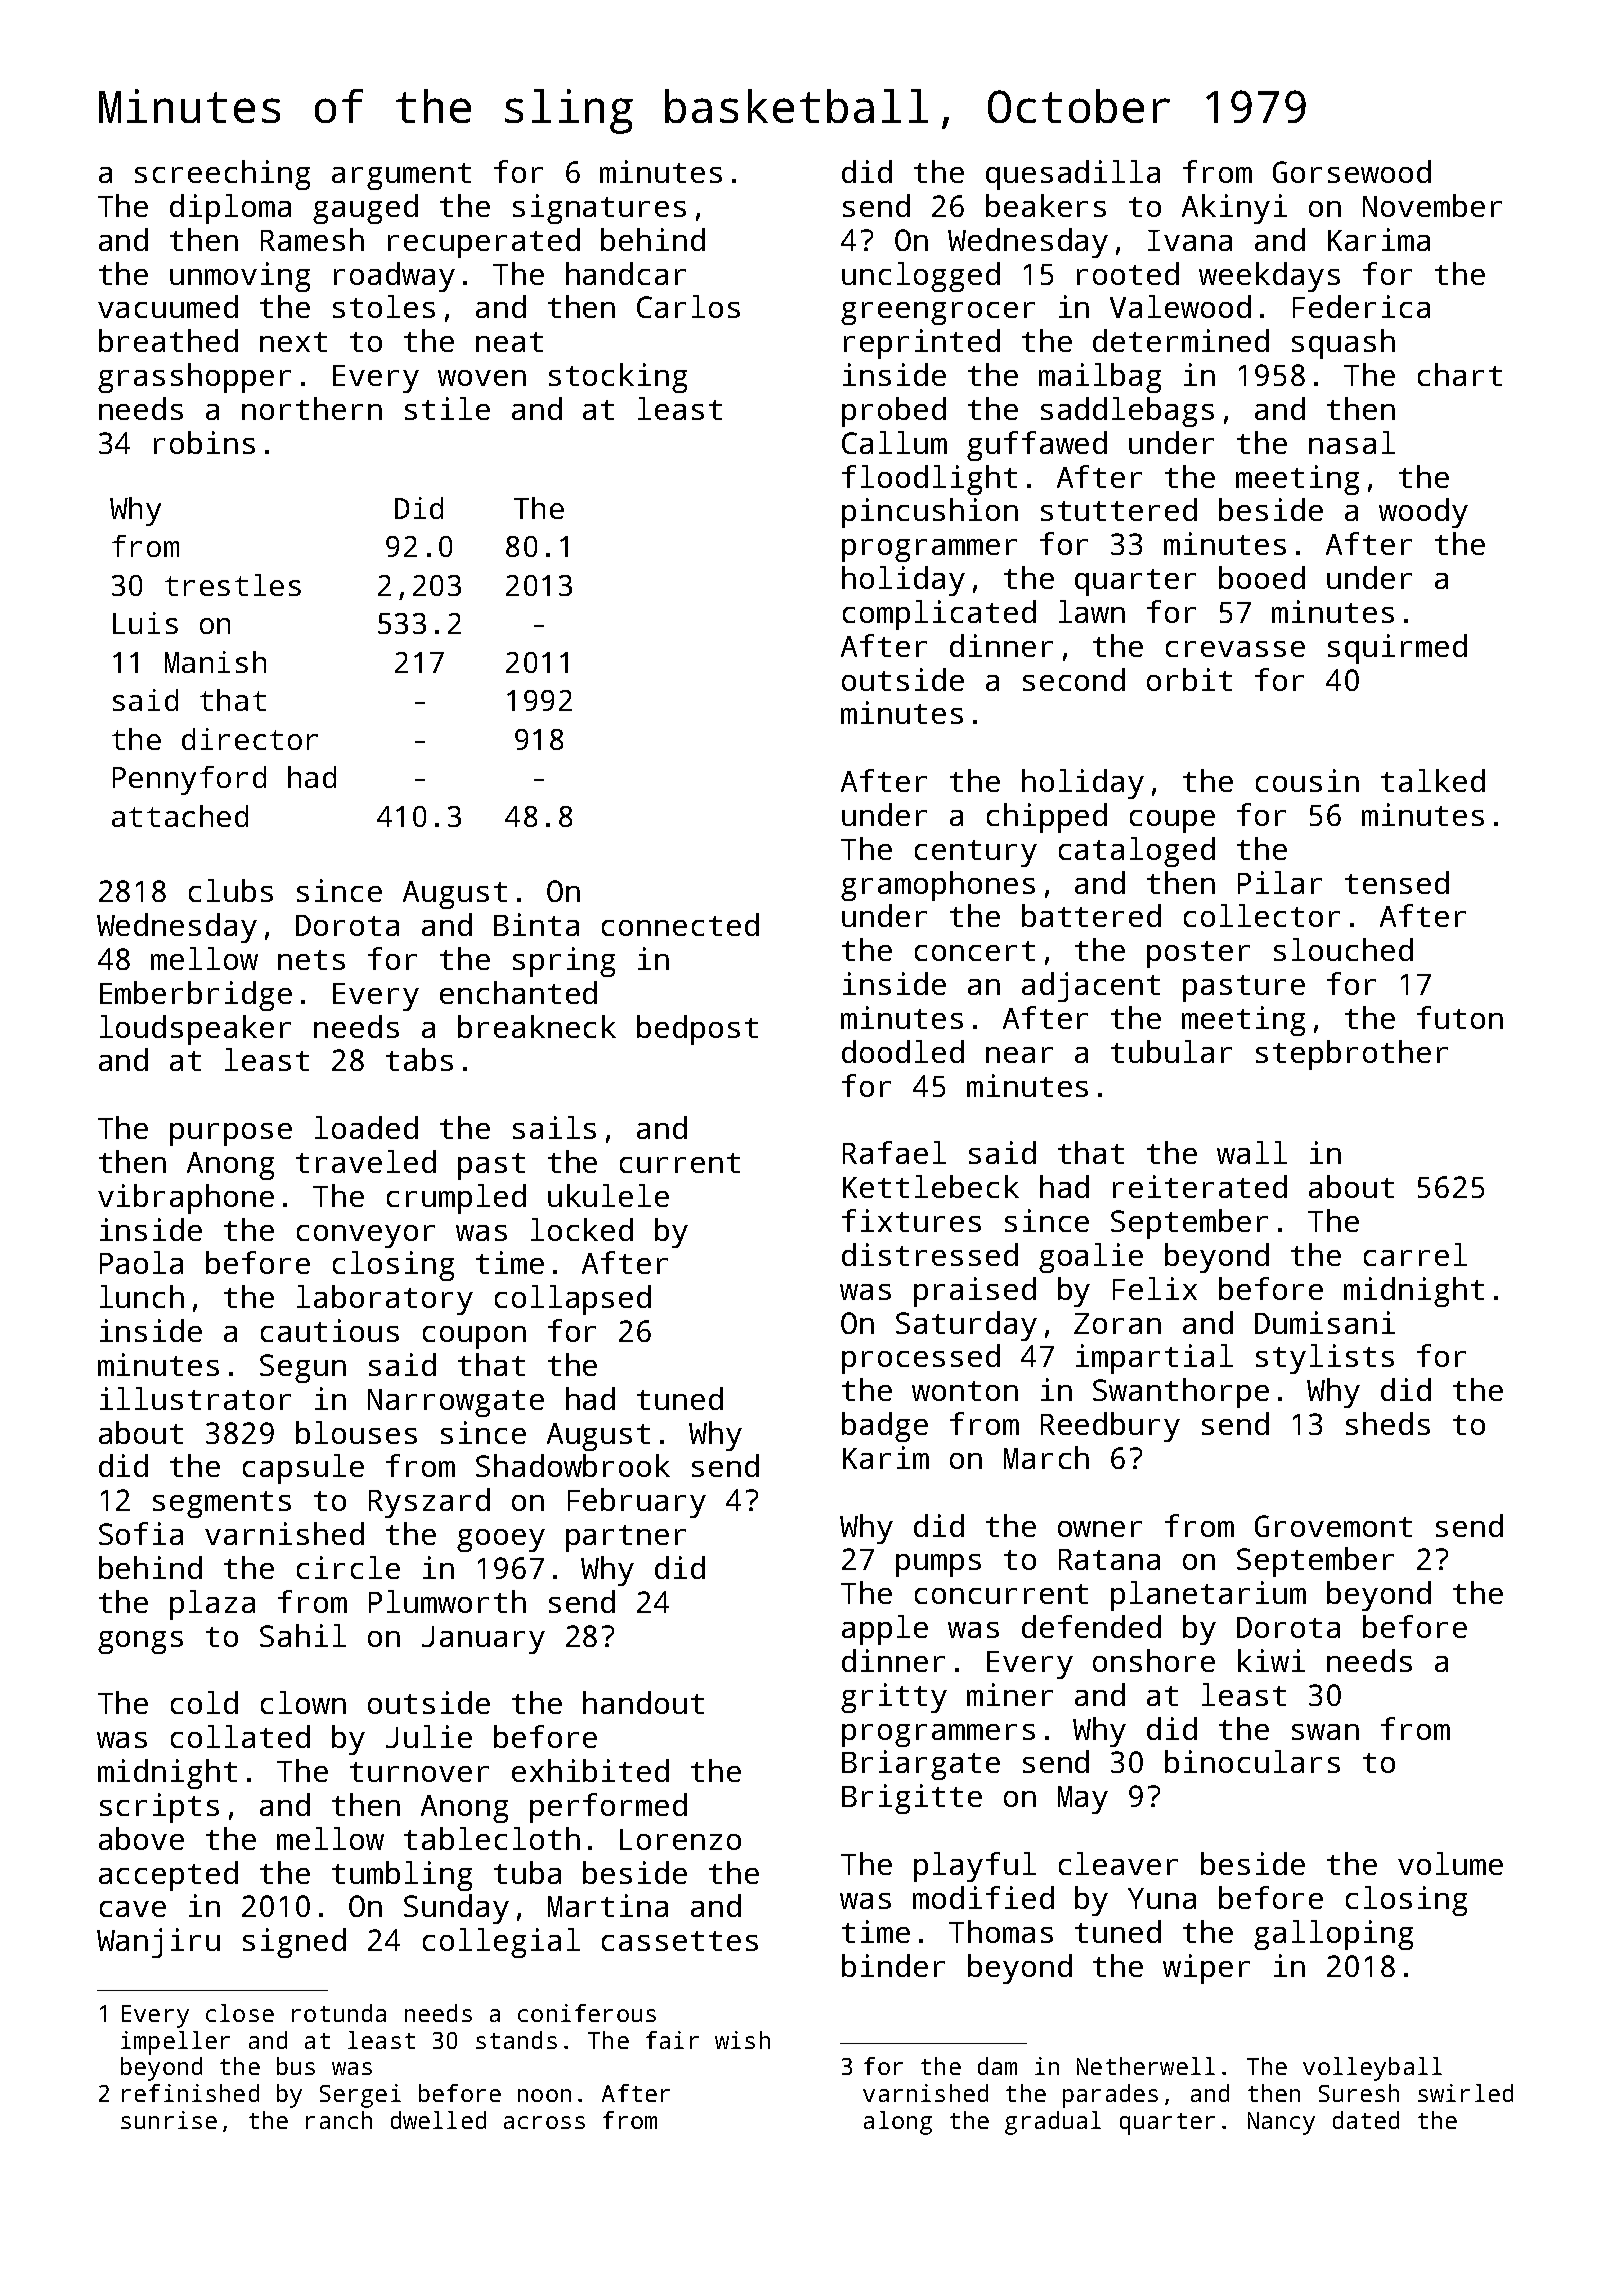  Describe the element at coordinates (516, 2040) in the image. I see `stands` at that location.
